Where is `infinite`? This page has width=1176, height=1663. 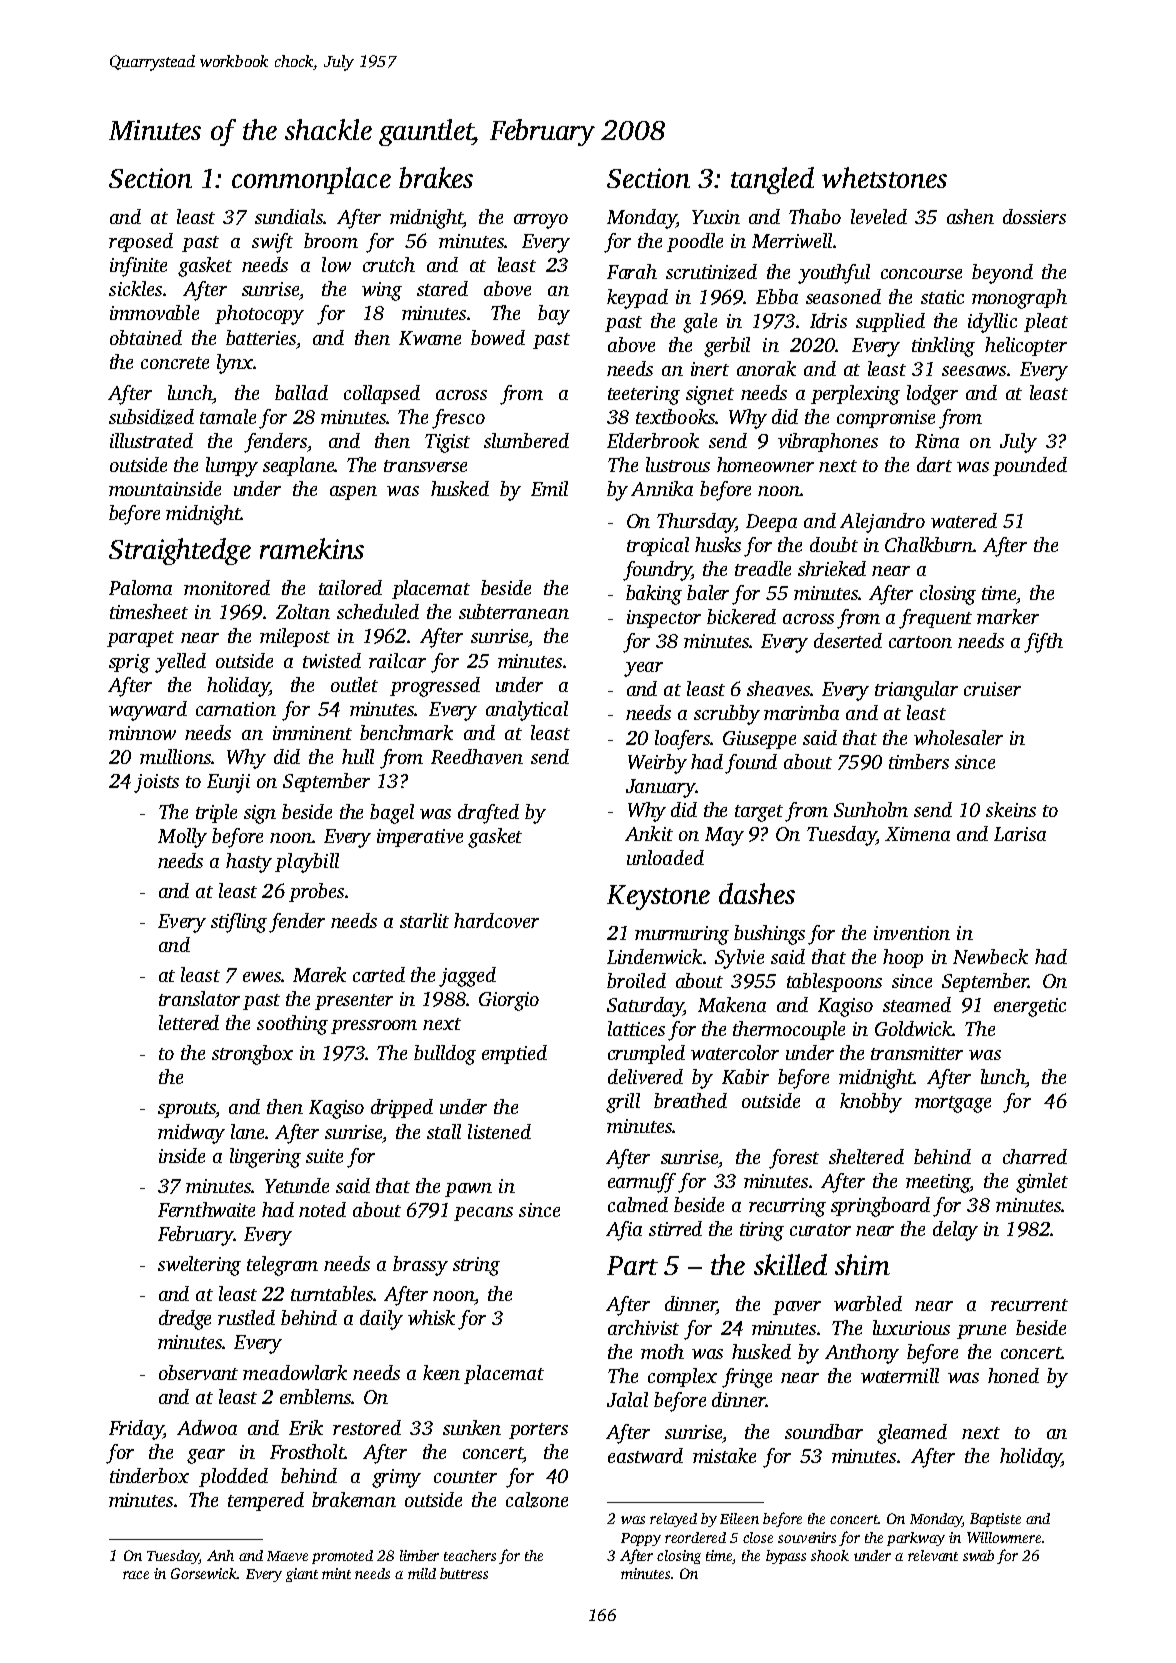
infinite is located at coordinates (138, 267).
